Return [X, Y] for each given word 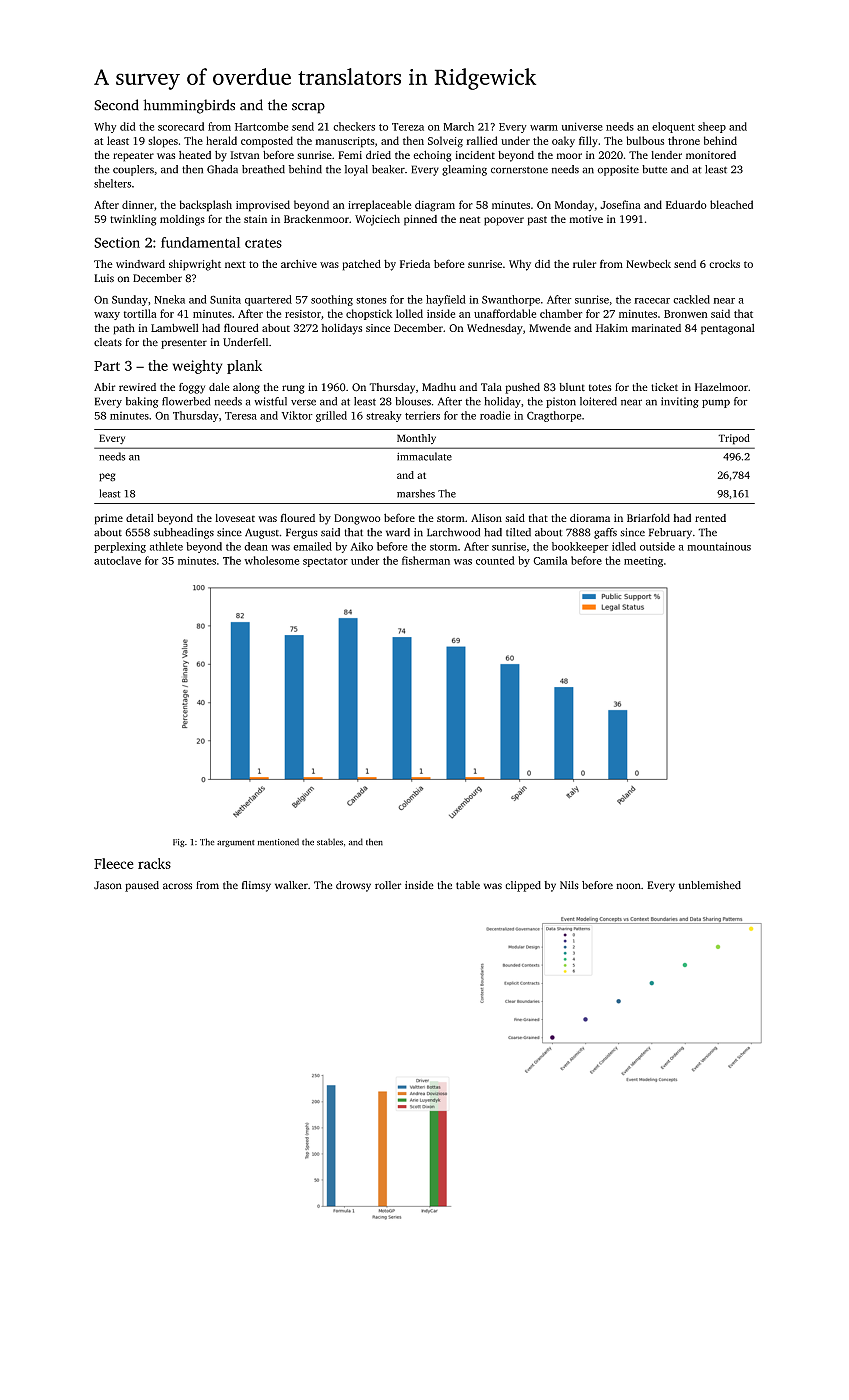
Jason [108, 885]
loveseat [235, 518]
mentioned [278, 842]
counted [495, 560]
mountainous [719, 546]
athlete [166, 546]
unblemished [709, 885]
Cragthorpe [554, 416]
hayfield [446, 300]
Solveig [445, 142]
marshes [416, 493]
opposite [618, 170]
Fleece [114, 863]
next [235, 264]
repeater [133, 157]
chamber [561, 313]
